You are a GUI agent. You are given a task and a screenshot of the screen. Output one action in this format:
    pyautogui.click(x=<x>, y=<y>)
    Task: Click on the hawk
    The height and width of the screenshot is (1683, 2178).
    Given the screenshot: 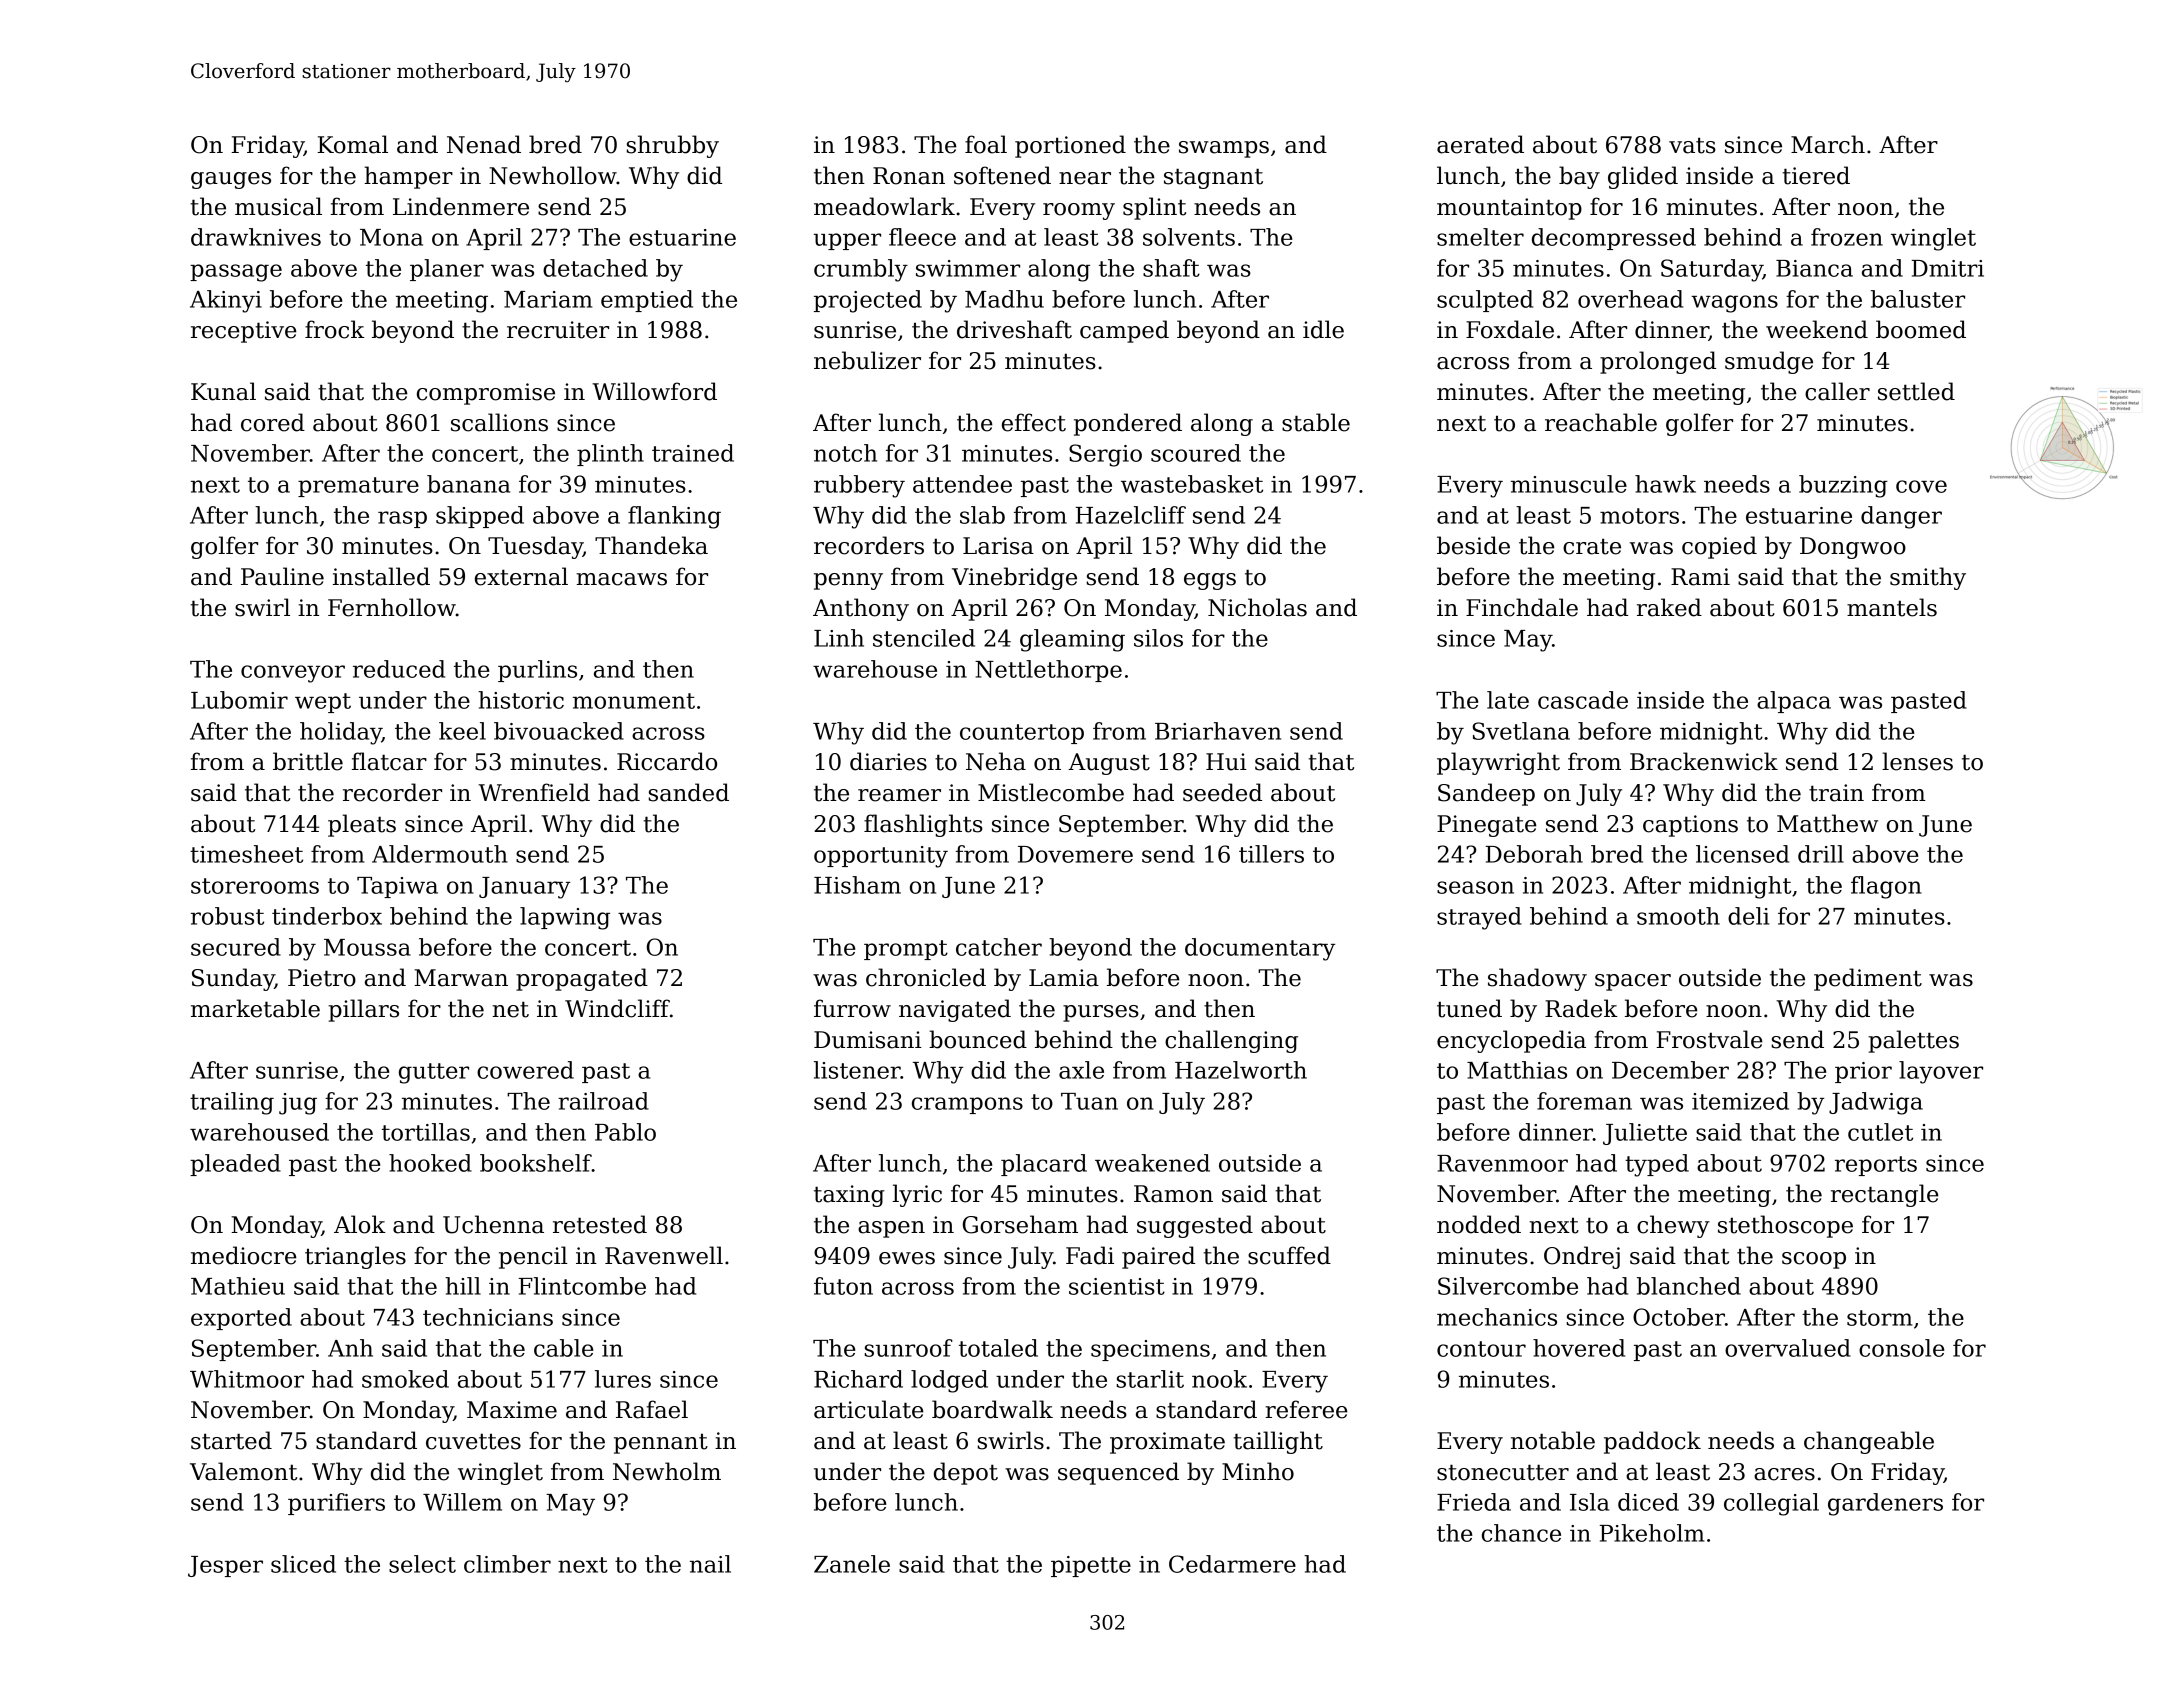 What is the action you would take?
    pyautogui.click(x=1665, y=484)
